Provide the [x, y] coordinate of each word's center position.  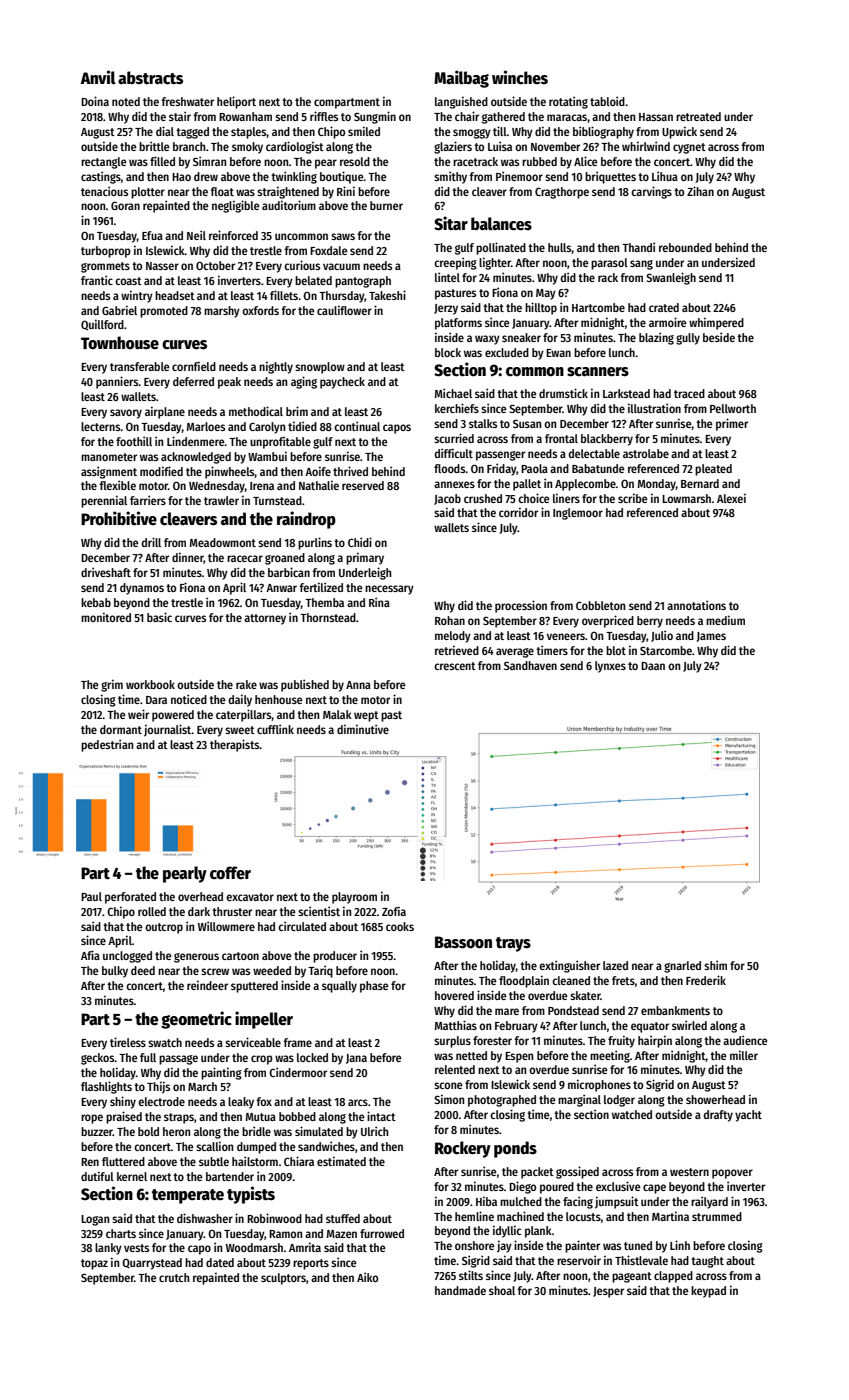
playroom [354, 898]
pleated [713, 470]
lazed [615, 965]
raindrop [306, 520]
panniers [117, 382]
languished [461, 102]
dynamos [142, 589]
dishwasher [205, 1218]
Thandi [638, 247]
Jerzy [446, 309]
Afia [90, 955]
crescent [455, 666]
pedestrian [107, 745]
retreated [698, 116]
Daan [653, 666]
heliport [236, 102]
